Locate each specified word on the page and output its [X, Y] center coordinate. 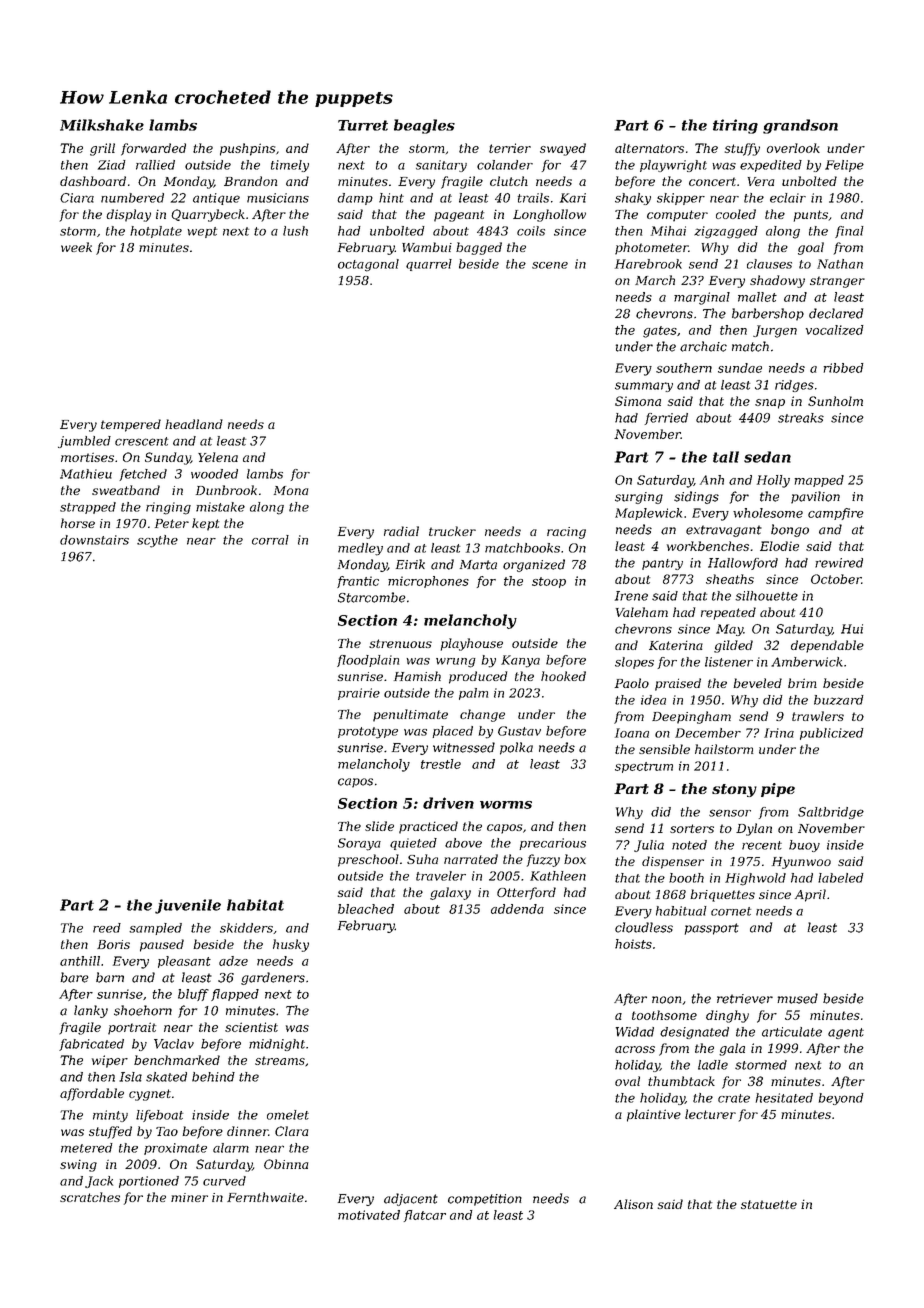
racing [566, 533]
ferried [666, 419]
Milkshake [102, 125]
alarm [231, 1148]
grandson [800, 126]
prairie [359, 694]
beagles [424, 126]
